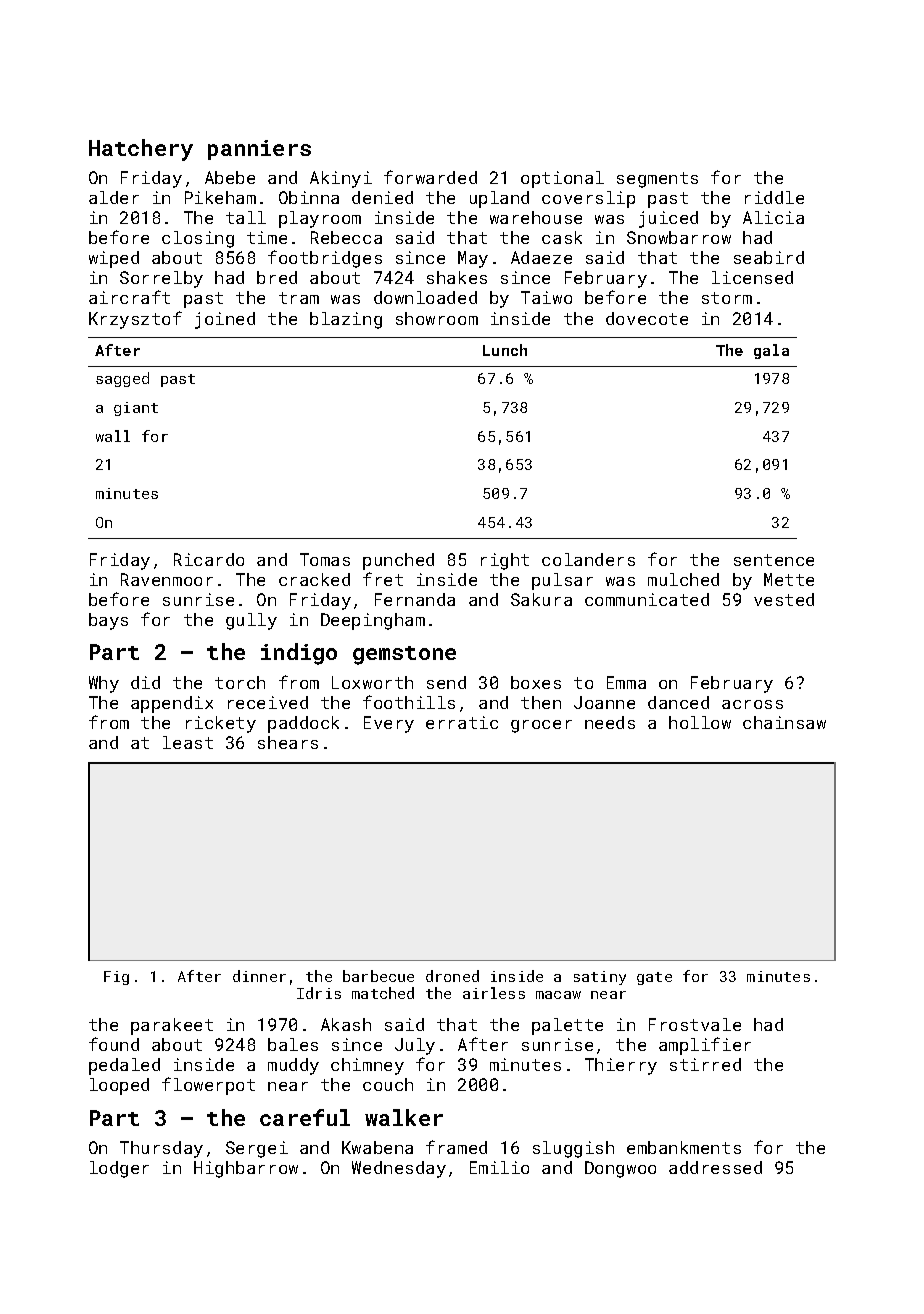  Describe the element at coordinates (430, 177) in the screenshot. I see `forwarded` at that location.
